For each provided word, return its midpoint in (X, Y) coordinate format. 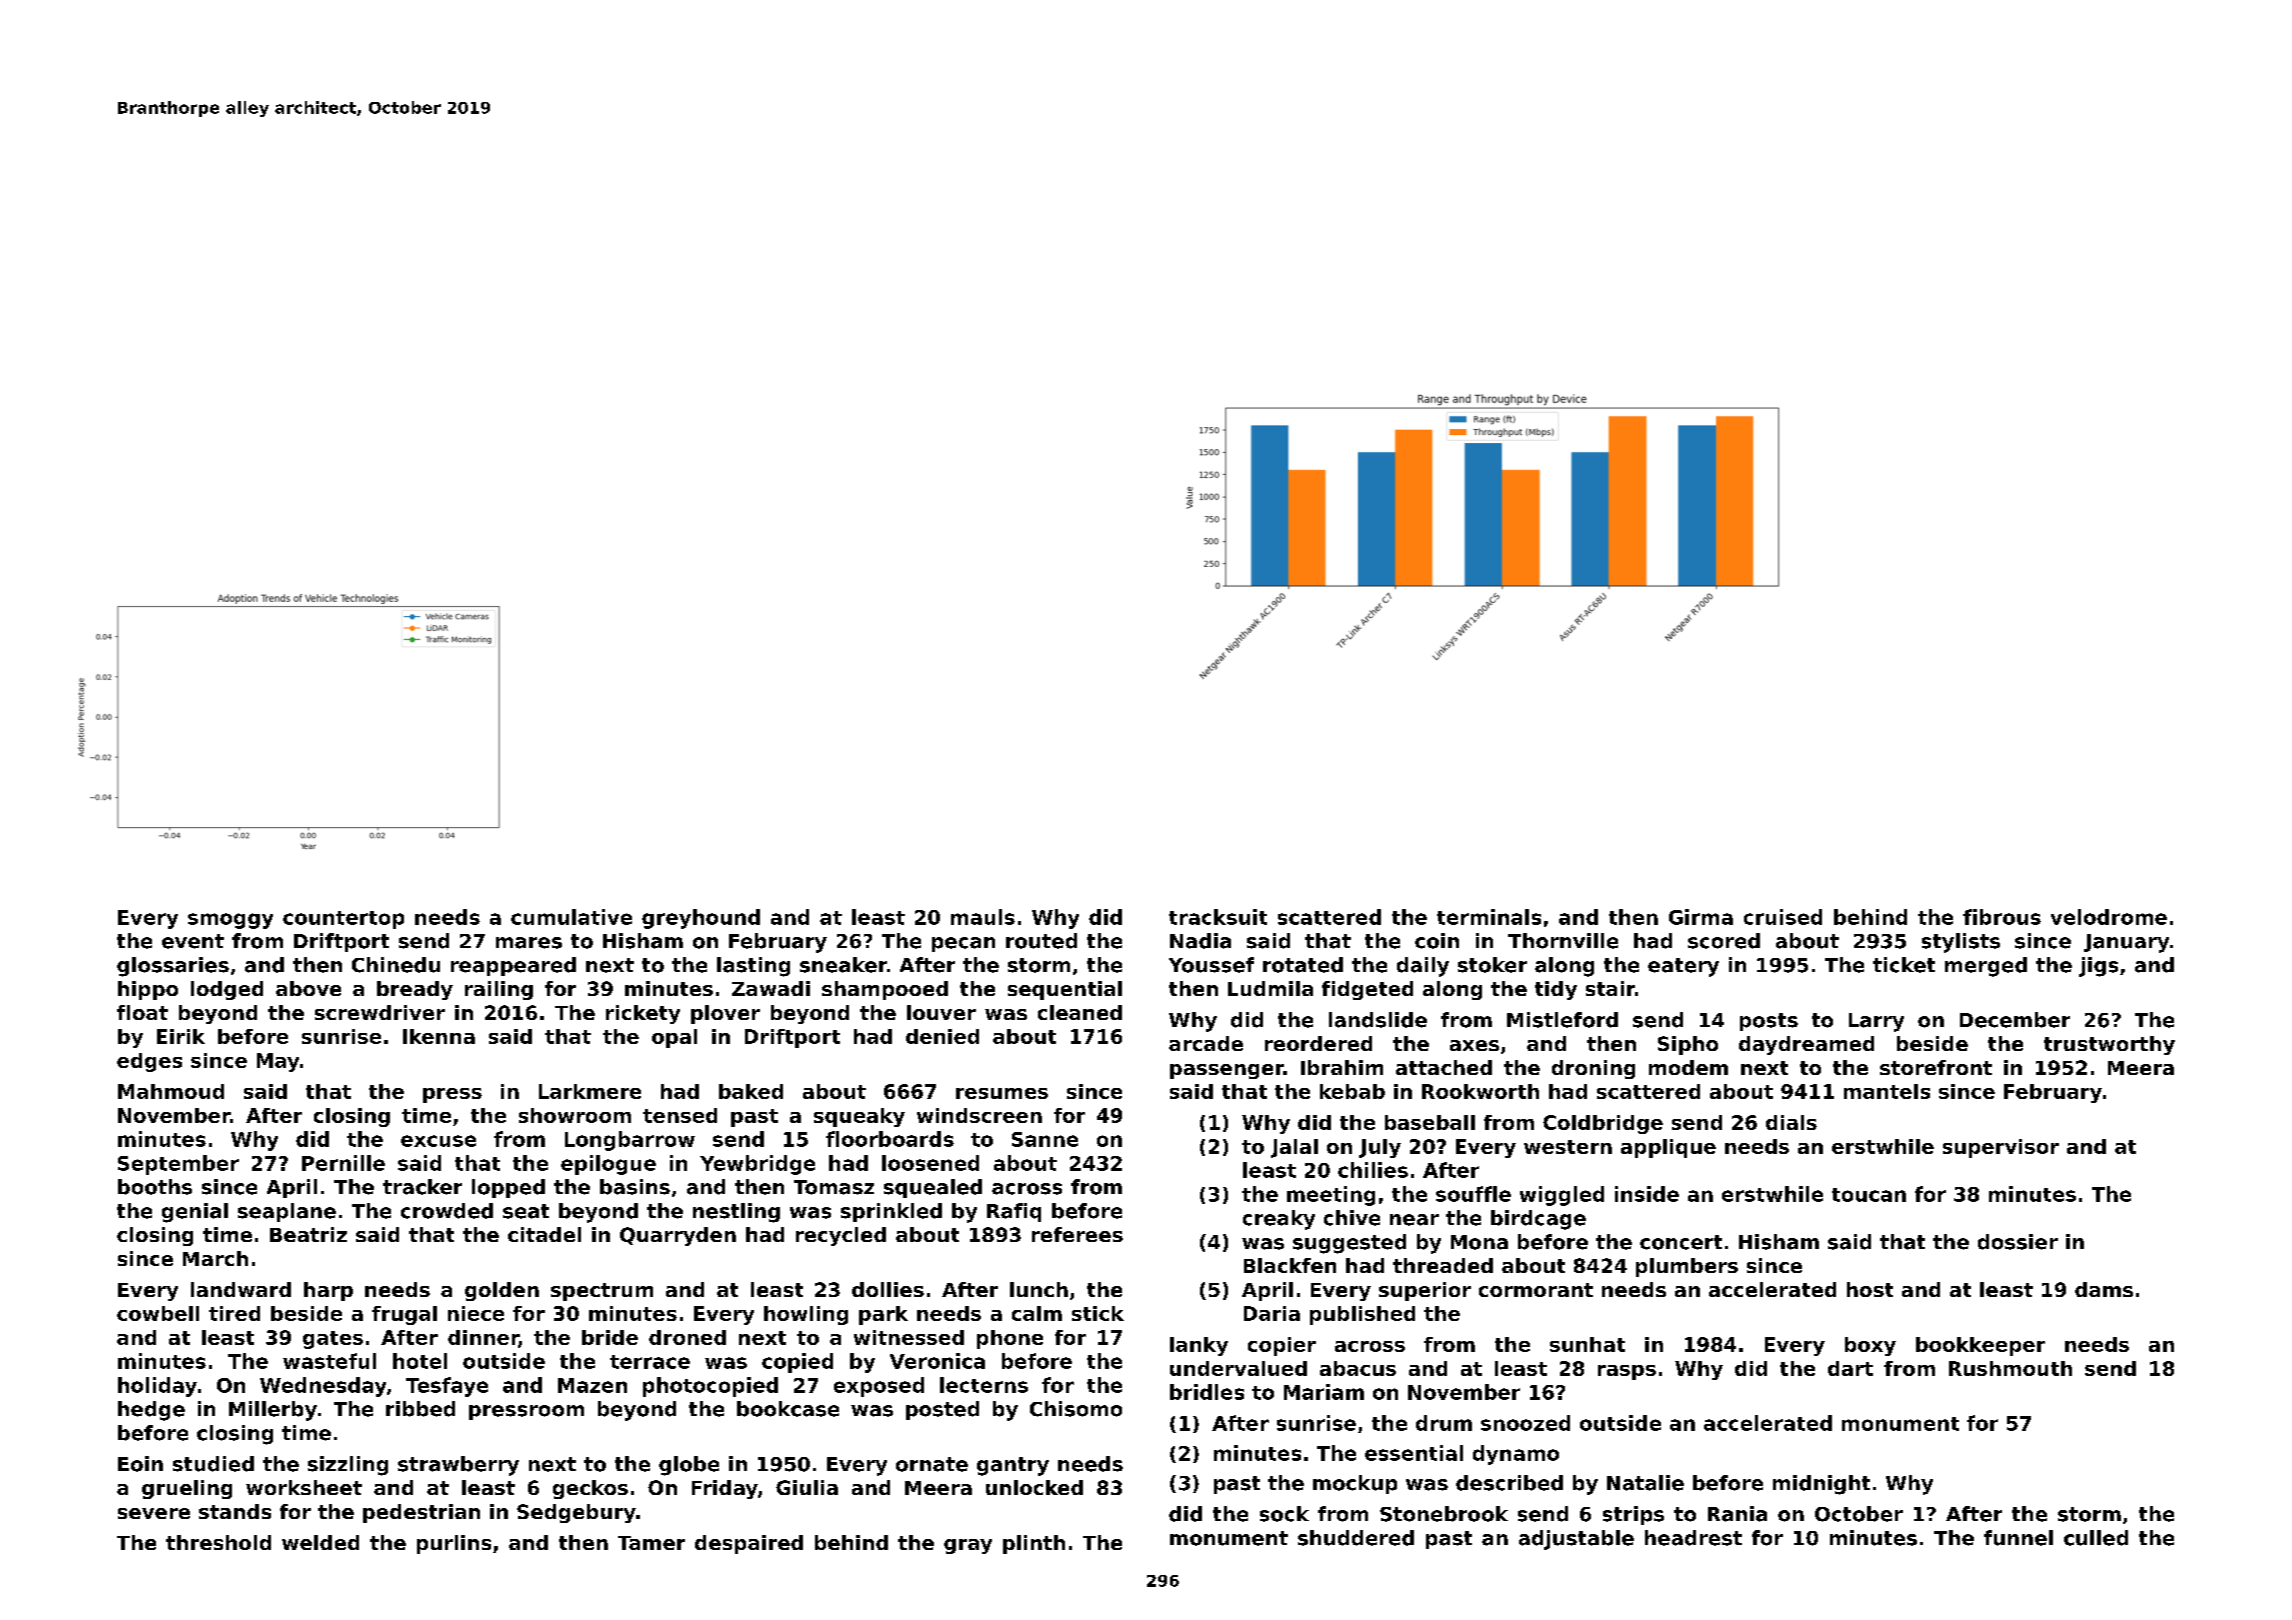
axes (1474, 1045)
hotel (420, 1361)
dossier (2018, 1242)
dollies (888, 1289)
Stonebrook (1444, 1514)
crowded (447, 1211)
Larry (1876, 1022)
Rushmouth (2010, 1368)
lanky (1199, 1346)
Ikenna (439, 1036)
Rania (1737, 1514)
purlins (454, 1544)
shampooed (885, 990)
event (193, 941)
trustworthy (2109, 1045)
